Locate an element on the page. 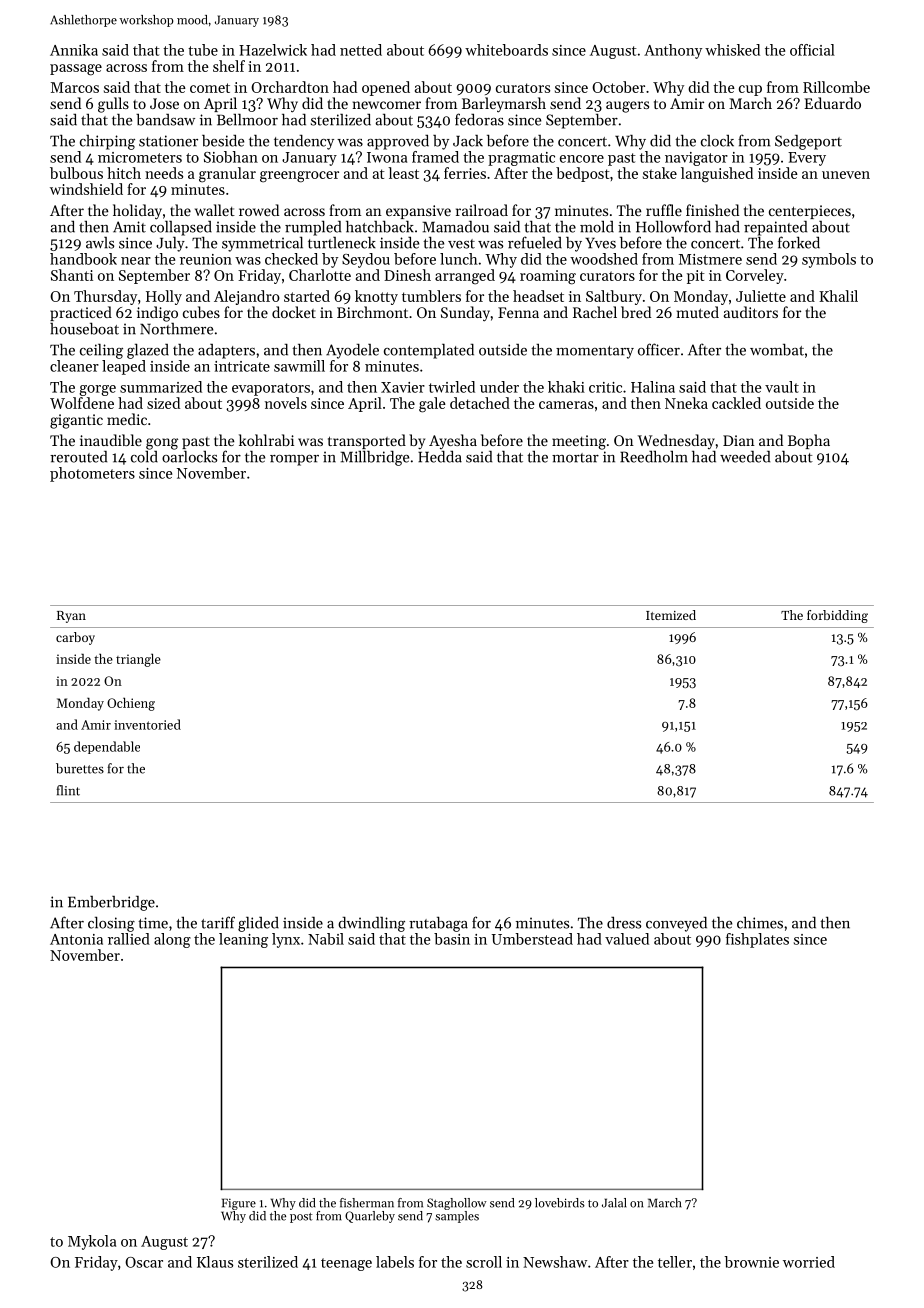  cubes is located at coordinates (201, 312).
